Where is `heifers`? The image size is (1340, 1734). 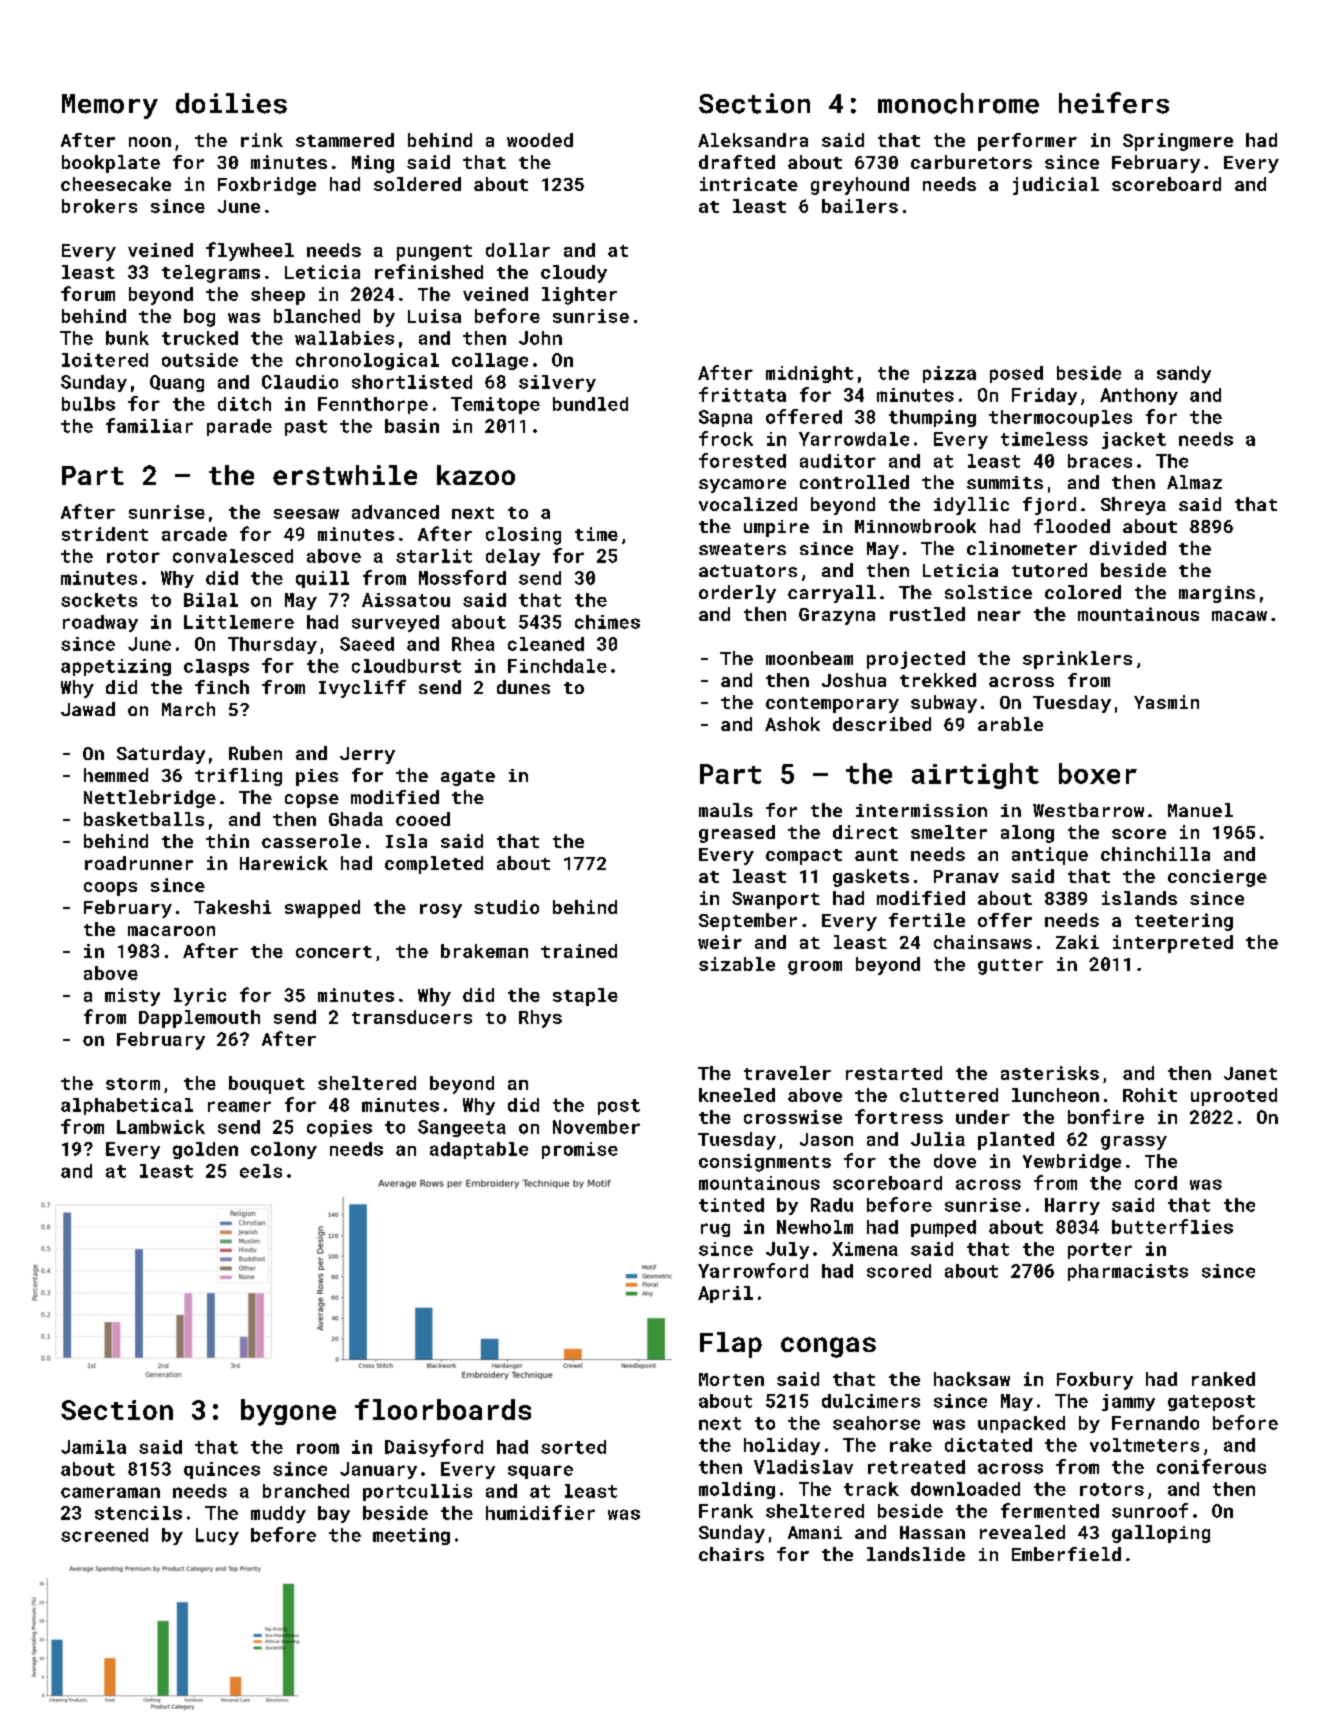 heifers is located at coordinates (1114, 103).
